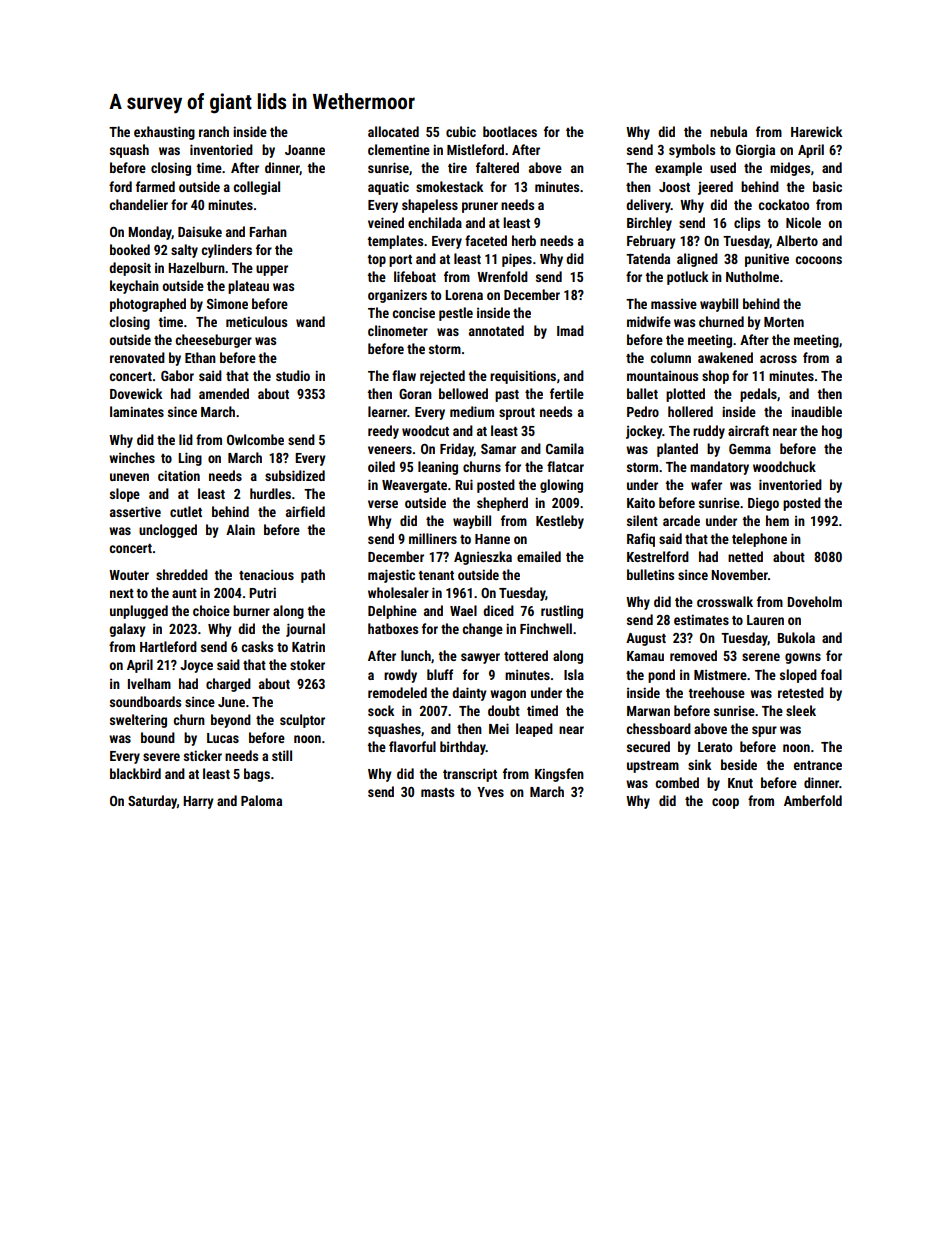 The image size is (952, 1233). What do you see at coordinates (302, 721) in the page?
I see `sculptor` at bounding box center [302, 721].
